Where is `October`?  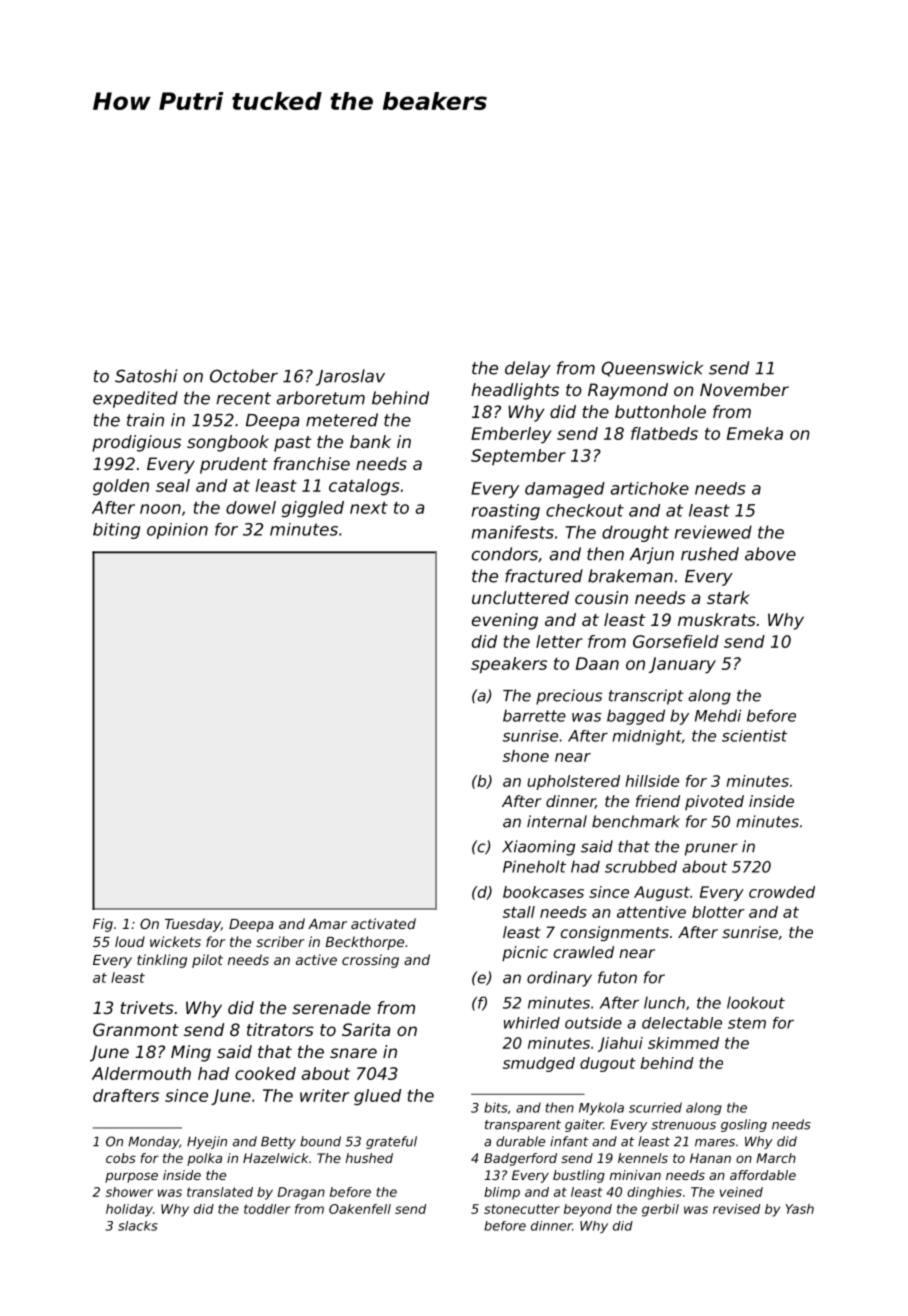
October is located at coordinates (244, 376).
